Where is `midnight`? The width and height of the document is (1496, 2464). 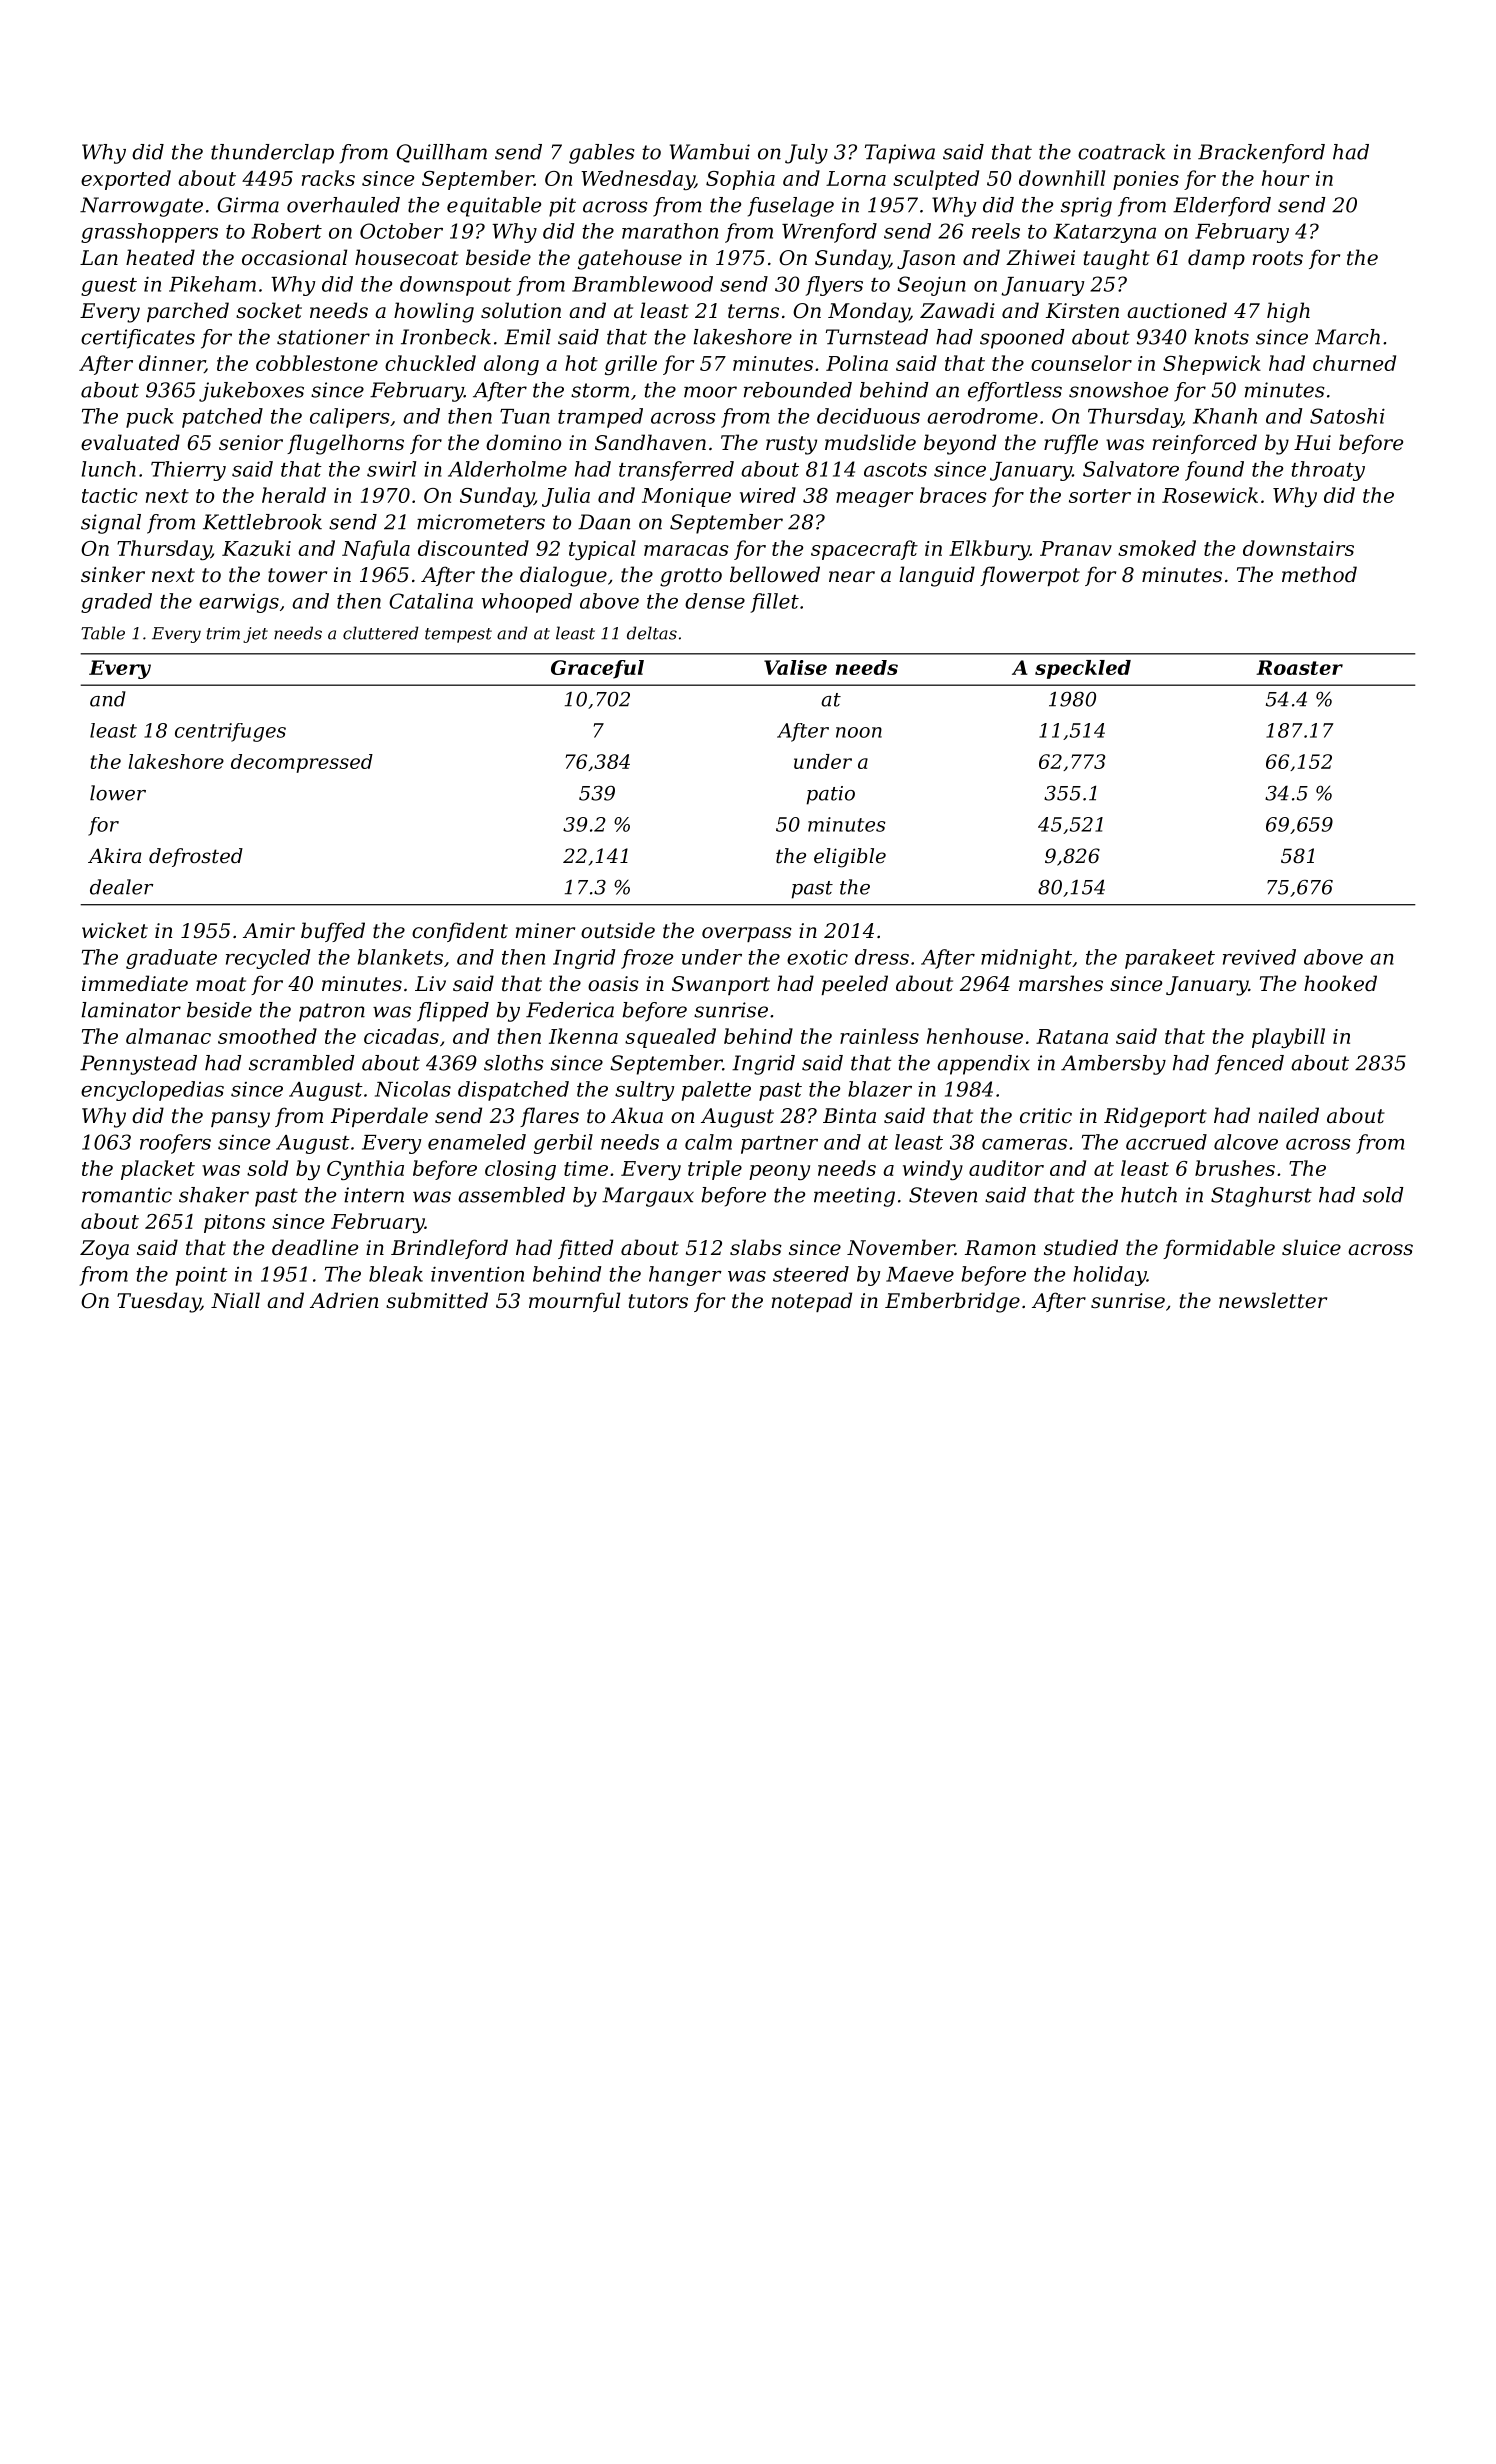 midnight is located at coordinates (1026, 959).
